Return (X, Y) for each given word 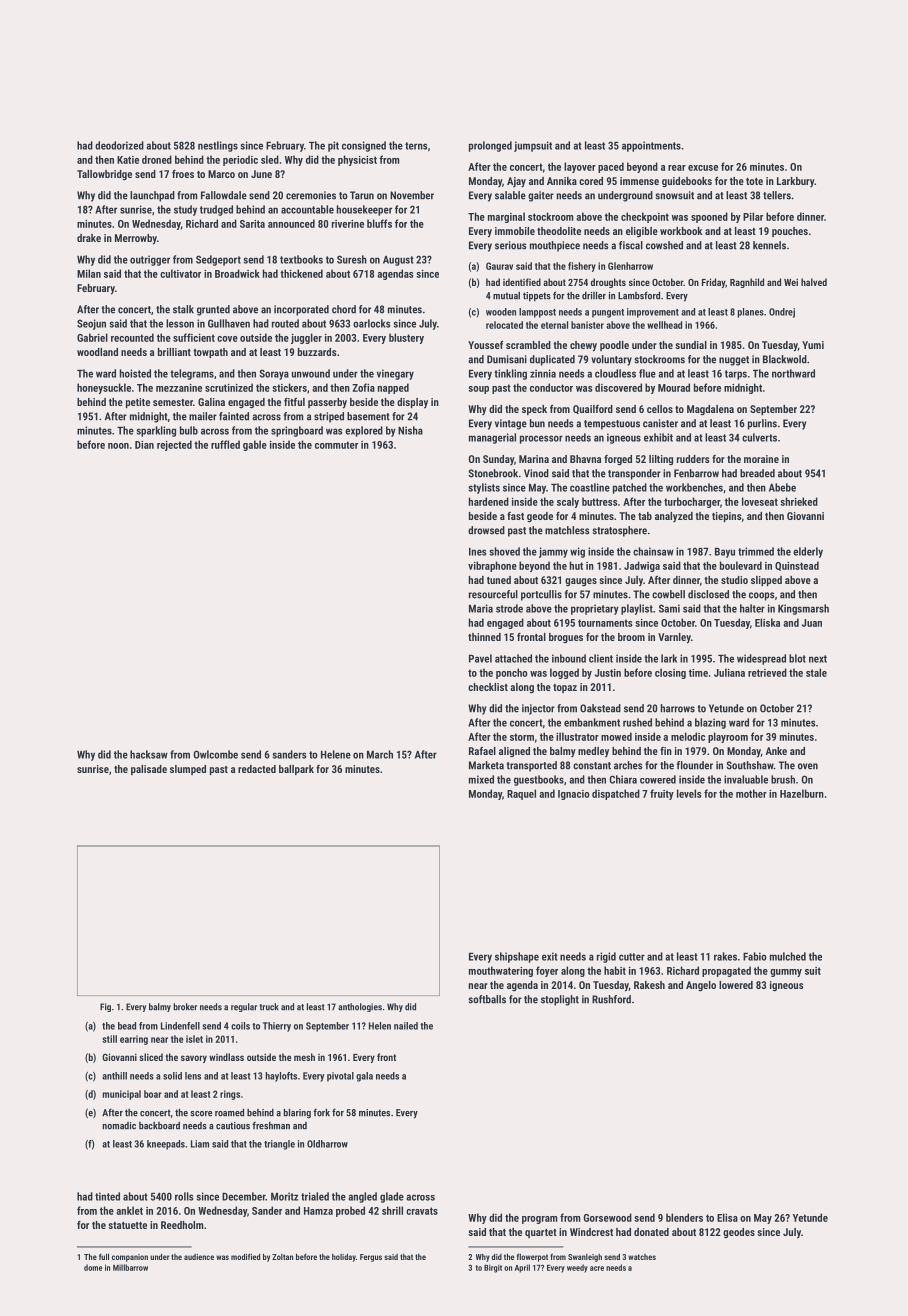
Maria (481, 608)
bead (127, 1026)
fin (666, 751)
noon (118, 446)
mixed (481, 779)
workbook (681, 231)
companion (130, 1258)
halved (814, 282)
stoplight (560, 1000)
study (185, 210)
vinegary (395, 374)
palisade (149, 770)
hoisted (135, 373)
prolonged (490, 146)
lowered (736, 985)
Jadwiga (642, 566)
